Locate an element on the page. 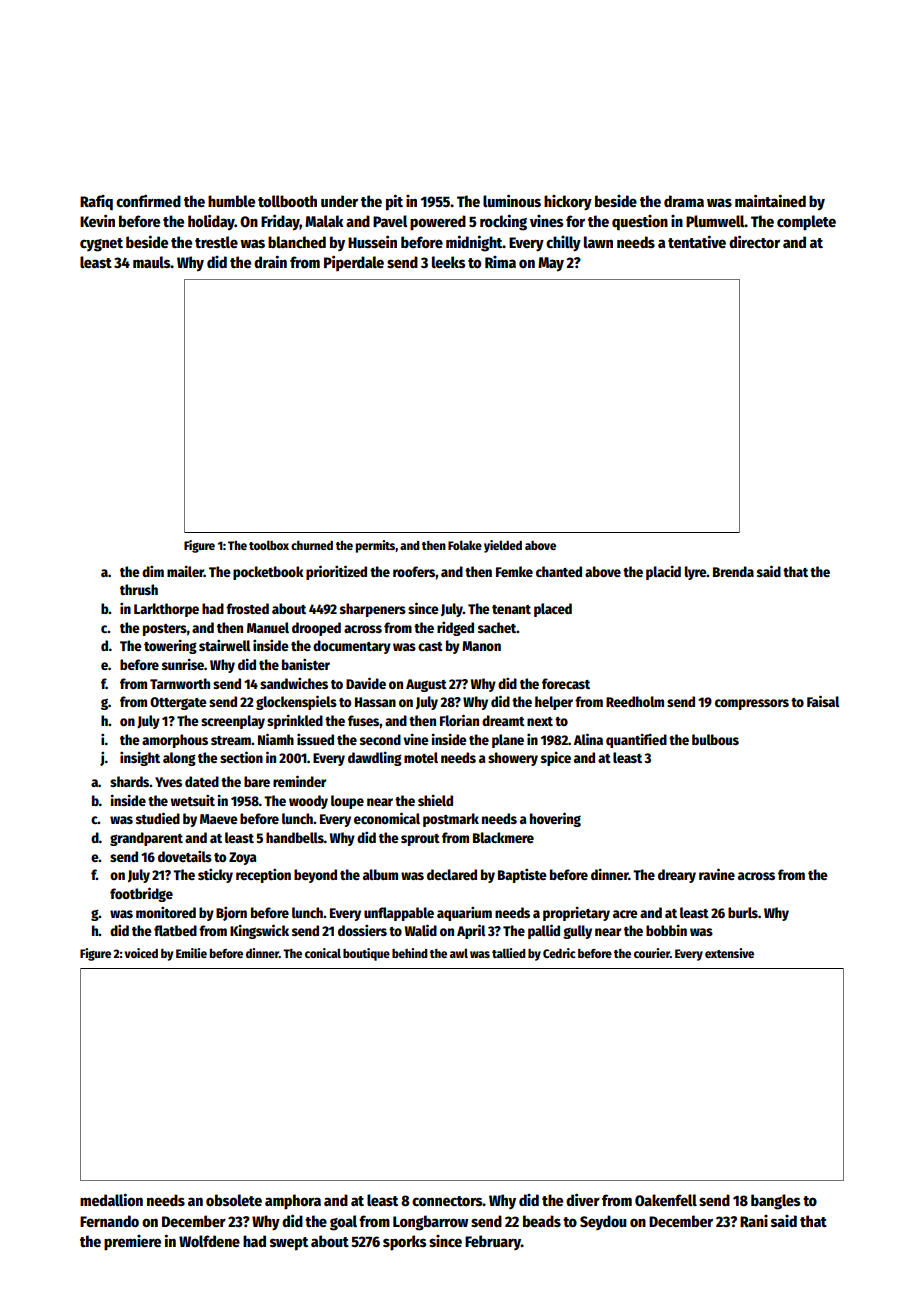 This document has width=924, height=1308. Rani is located at coordinates (754, 1221).
